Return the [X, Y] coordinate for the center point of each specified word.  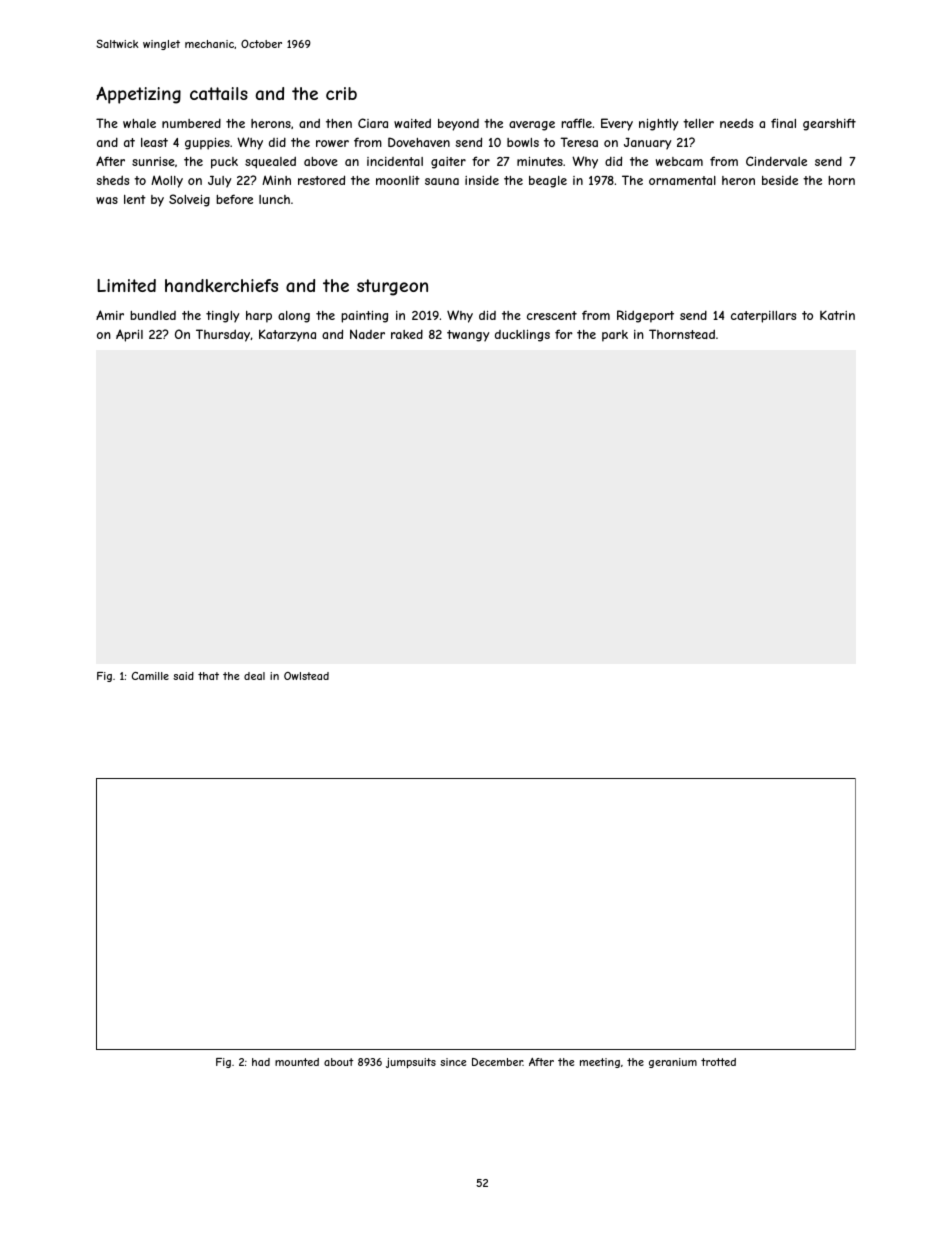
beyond [458, 125]
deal [254, 676]
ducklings [522, 336]
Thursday [223, 335]
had [261, 1062]
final [783, 123]
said [183, 676]
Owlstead [306, 676]
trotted [718, 1062]
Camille [150, 676]
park [615, 336]
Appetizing [138, 95]
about [339, 1062]
